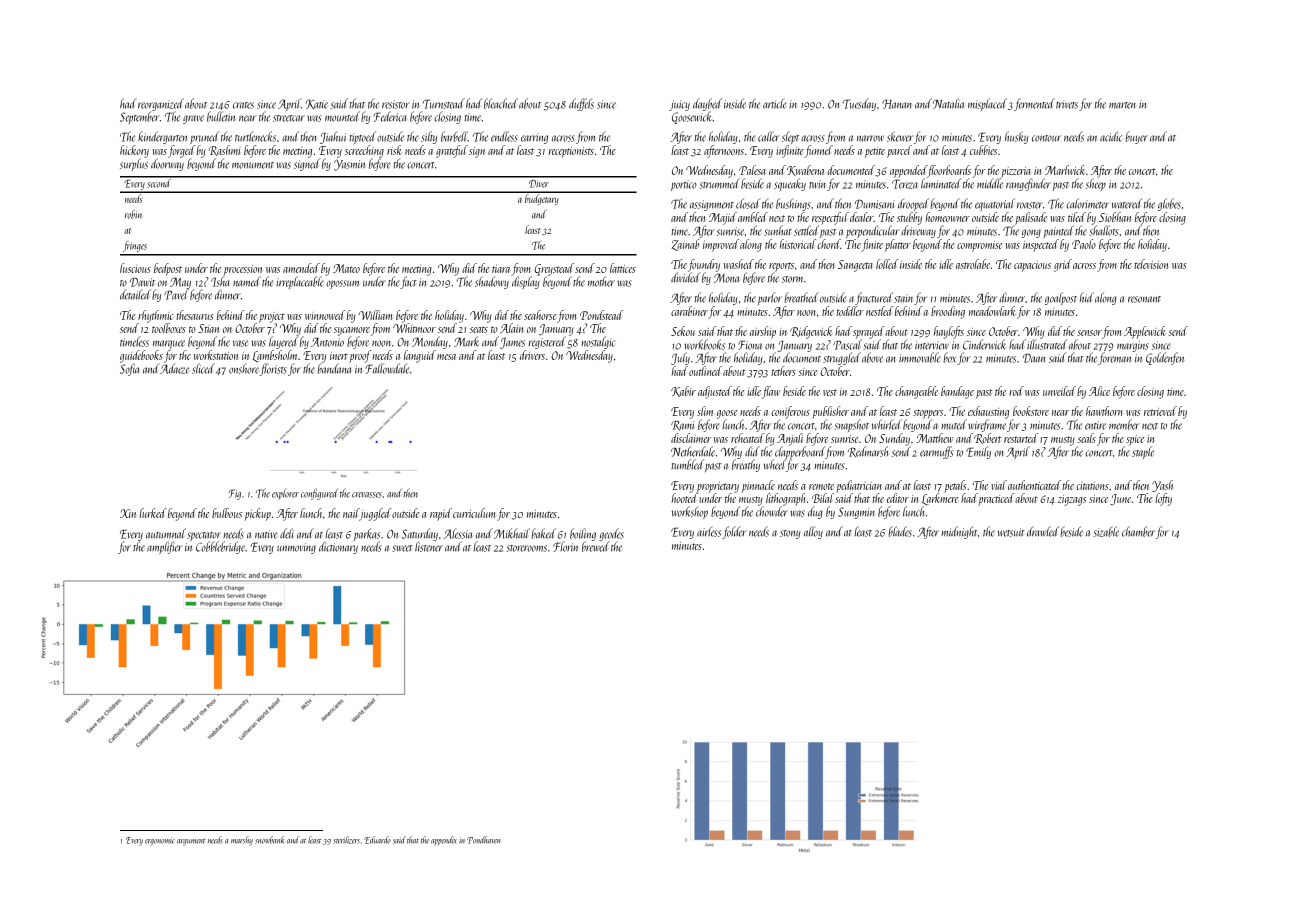 This screenshot has height=924, width=1308. I want to click on trivets, so click(1067, 104).
